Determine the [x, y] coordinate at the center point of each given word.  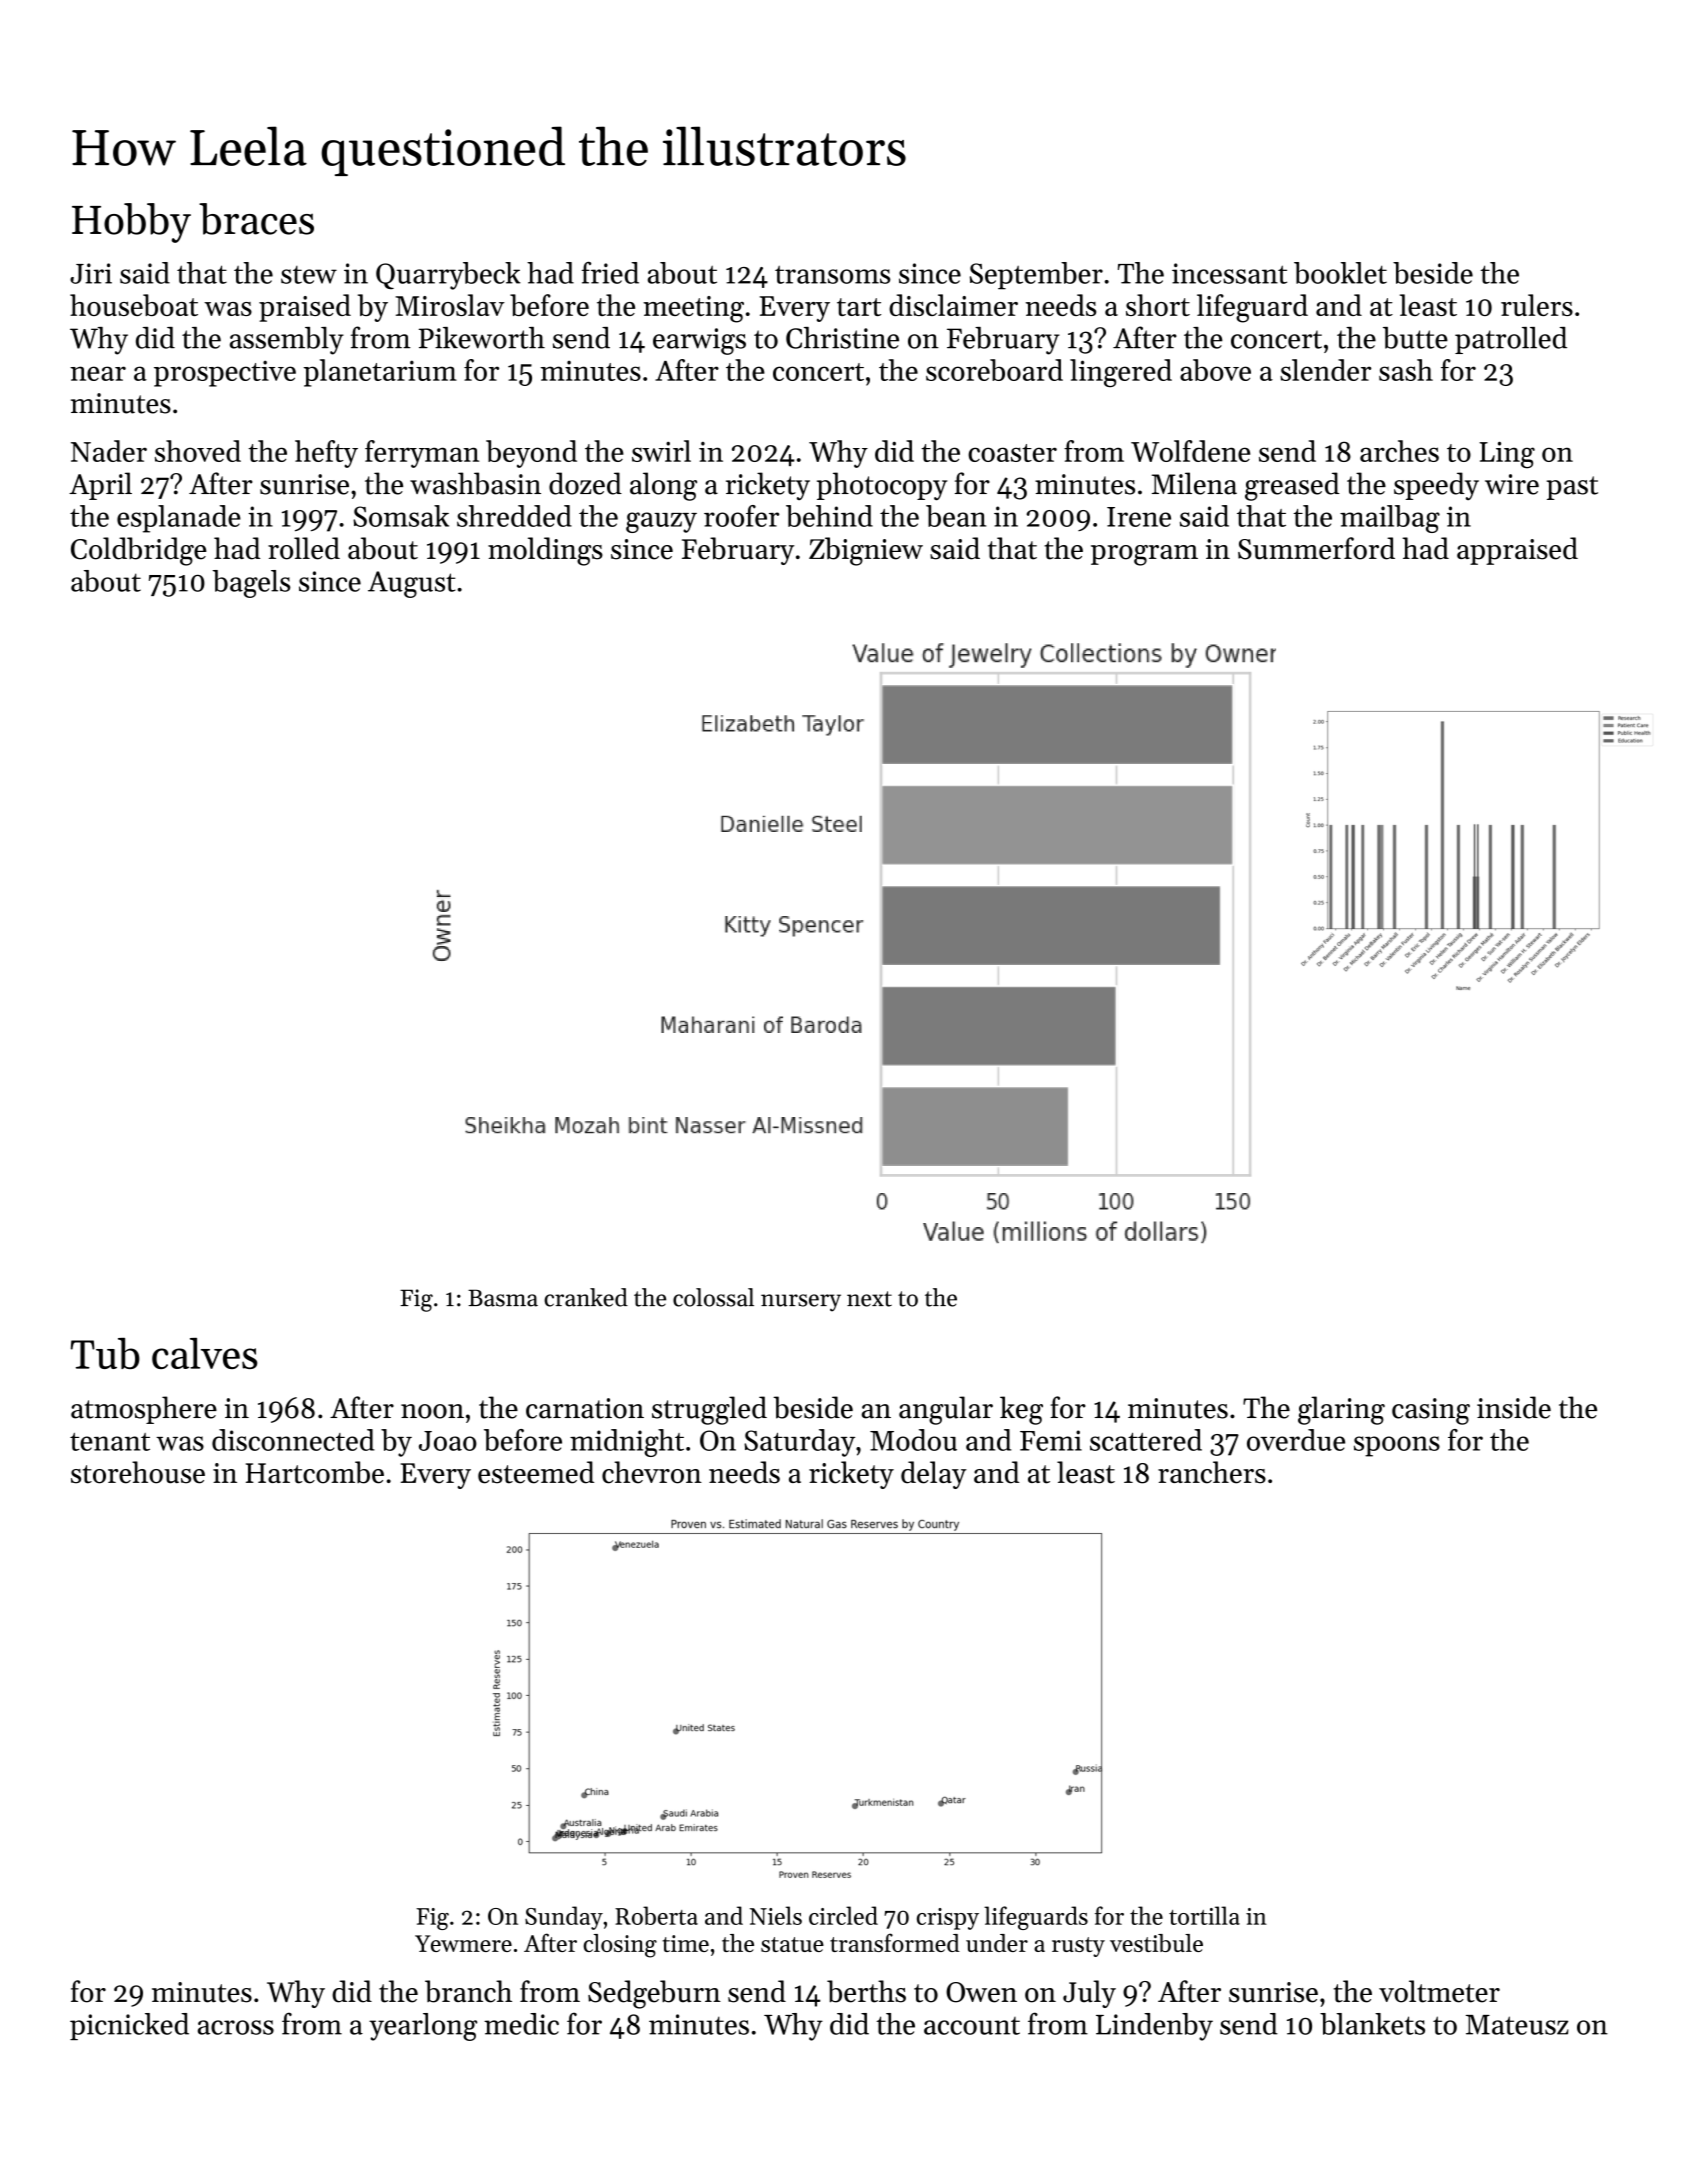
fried [610, 272]
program [1144, 555]
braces [256, 219]
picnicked [129, 2026]
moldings [545, 551]
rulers [1537, 305]
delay [934, 1475]
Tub [105, 1353]
